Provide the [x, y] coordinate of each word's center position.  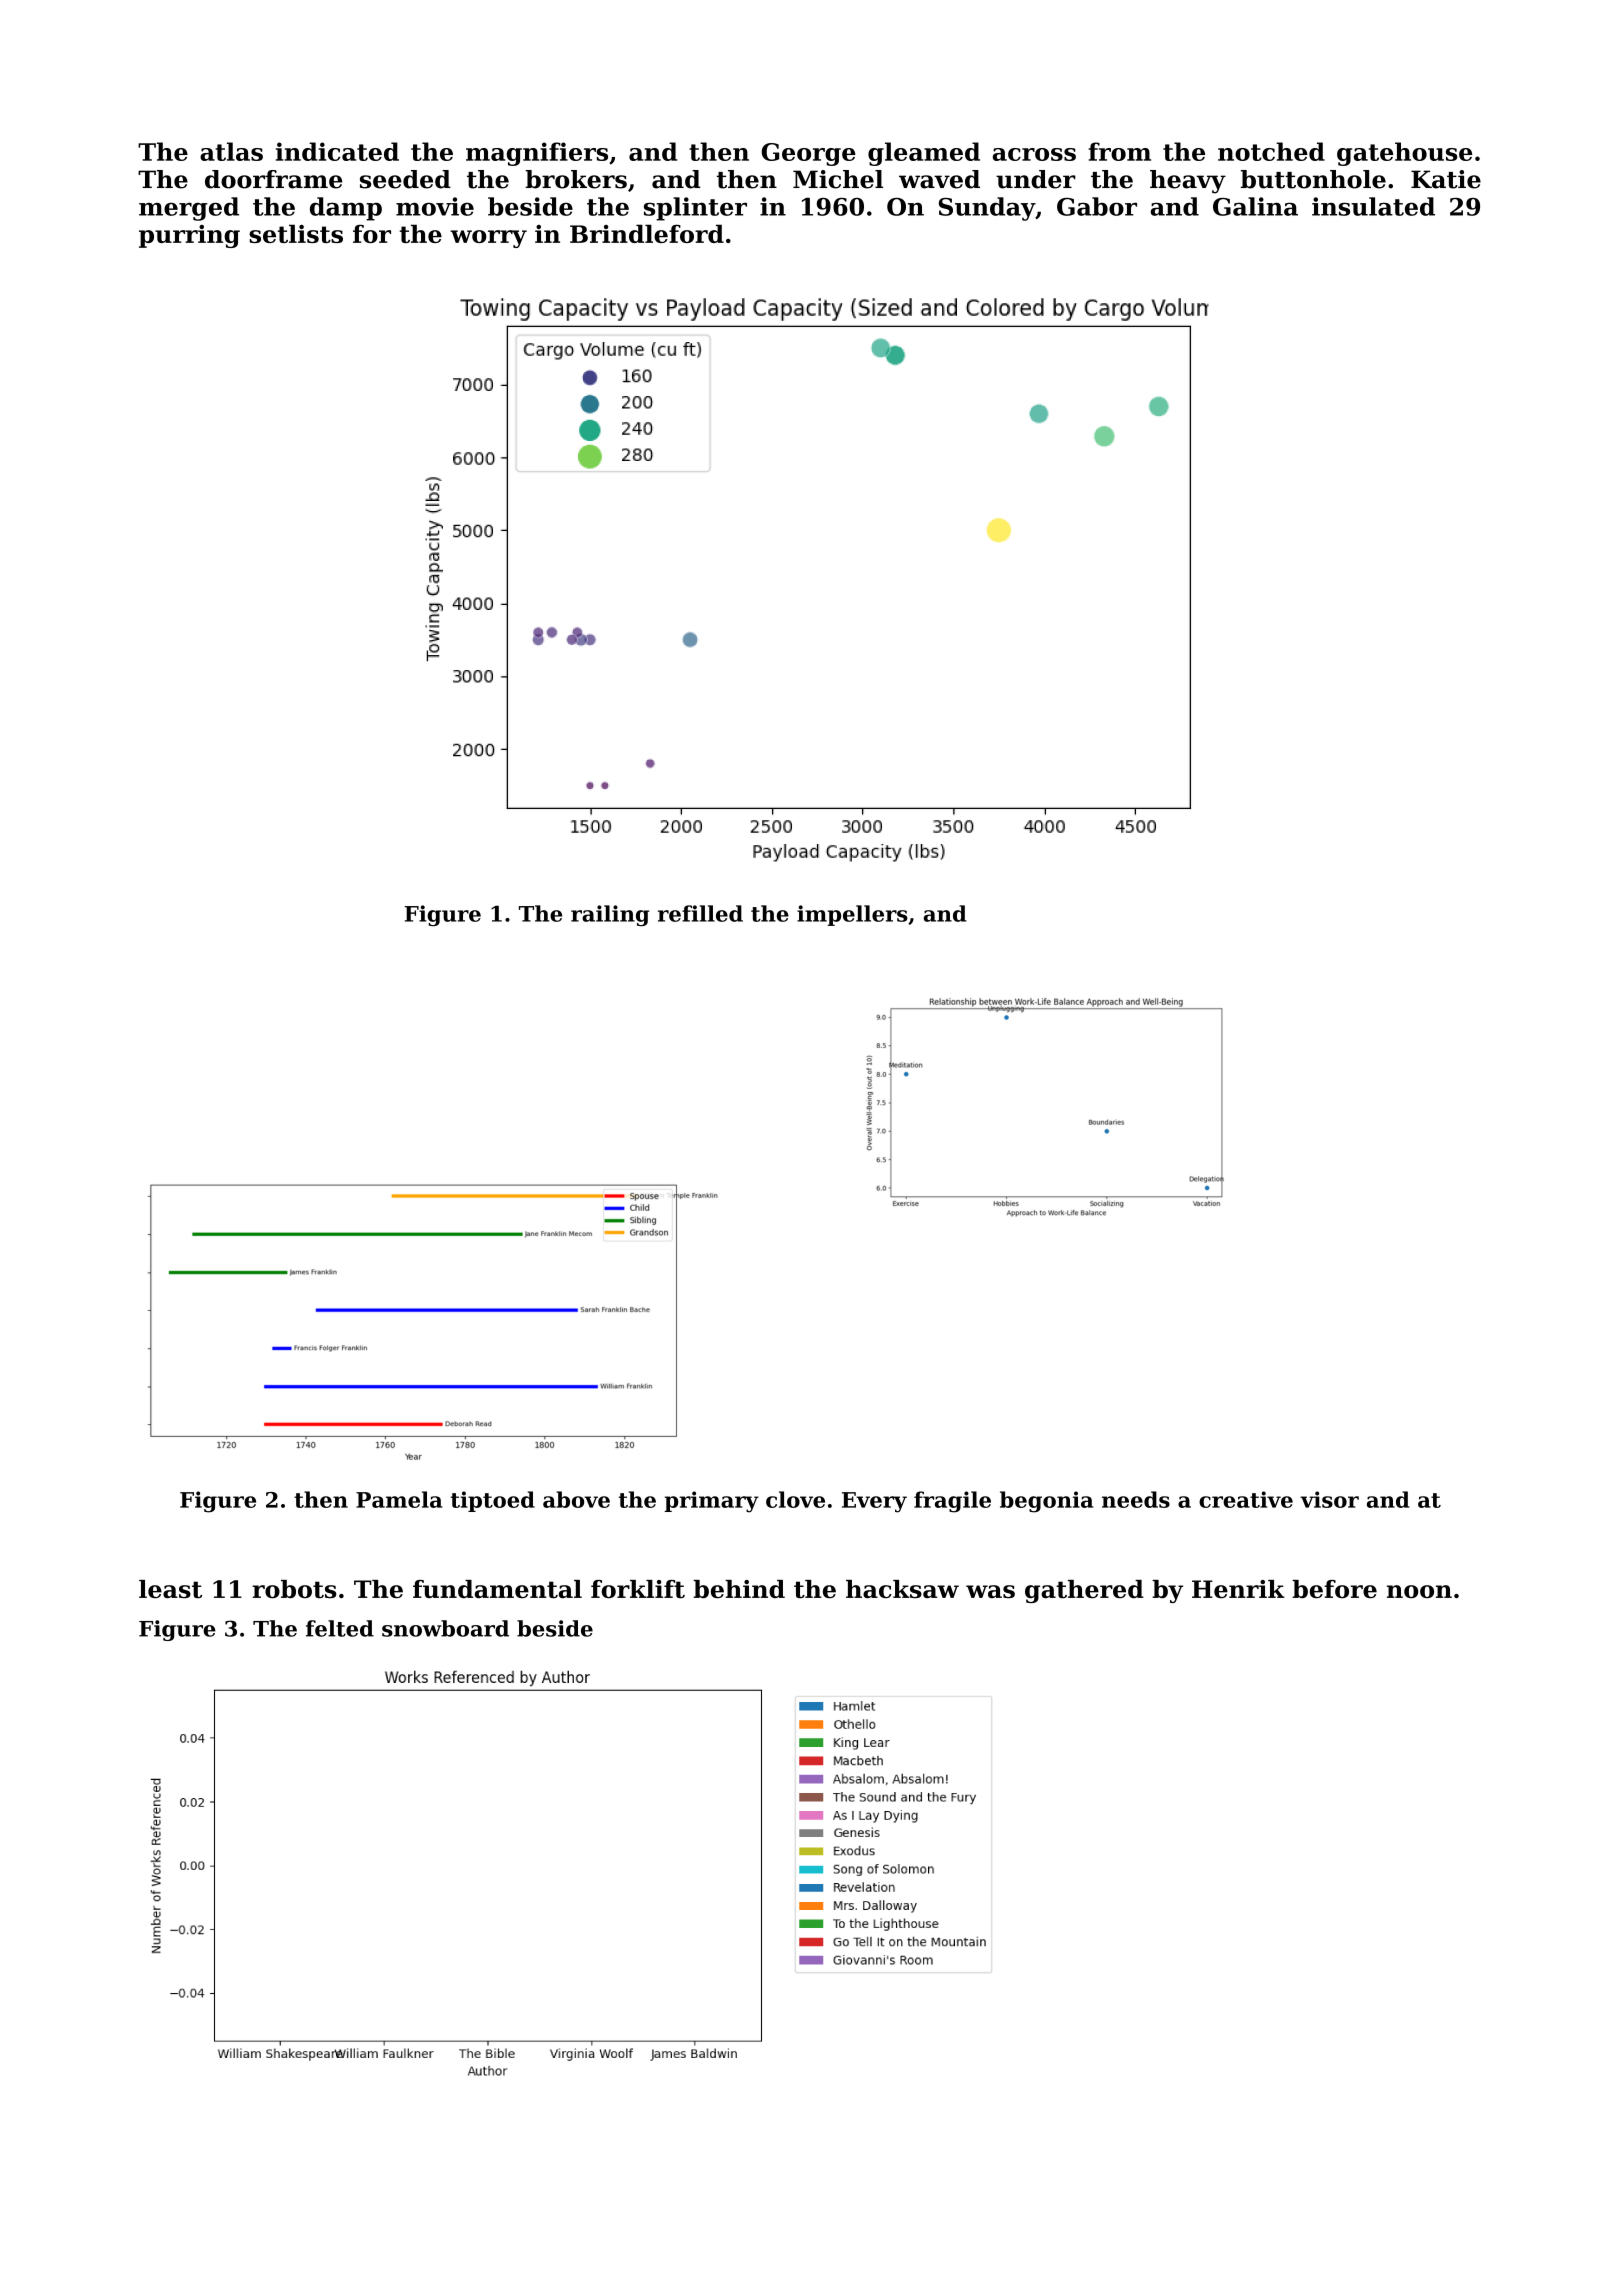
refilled [700, 913]
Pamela [399, 1499]
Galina [1255, 206]
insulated [1373, 206]
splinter [695, 209]
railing [610, 915]
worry [488, 239]
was [990, 1591]
